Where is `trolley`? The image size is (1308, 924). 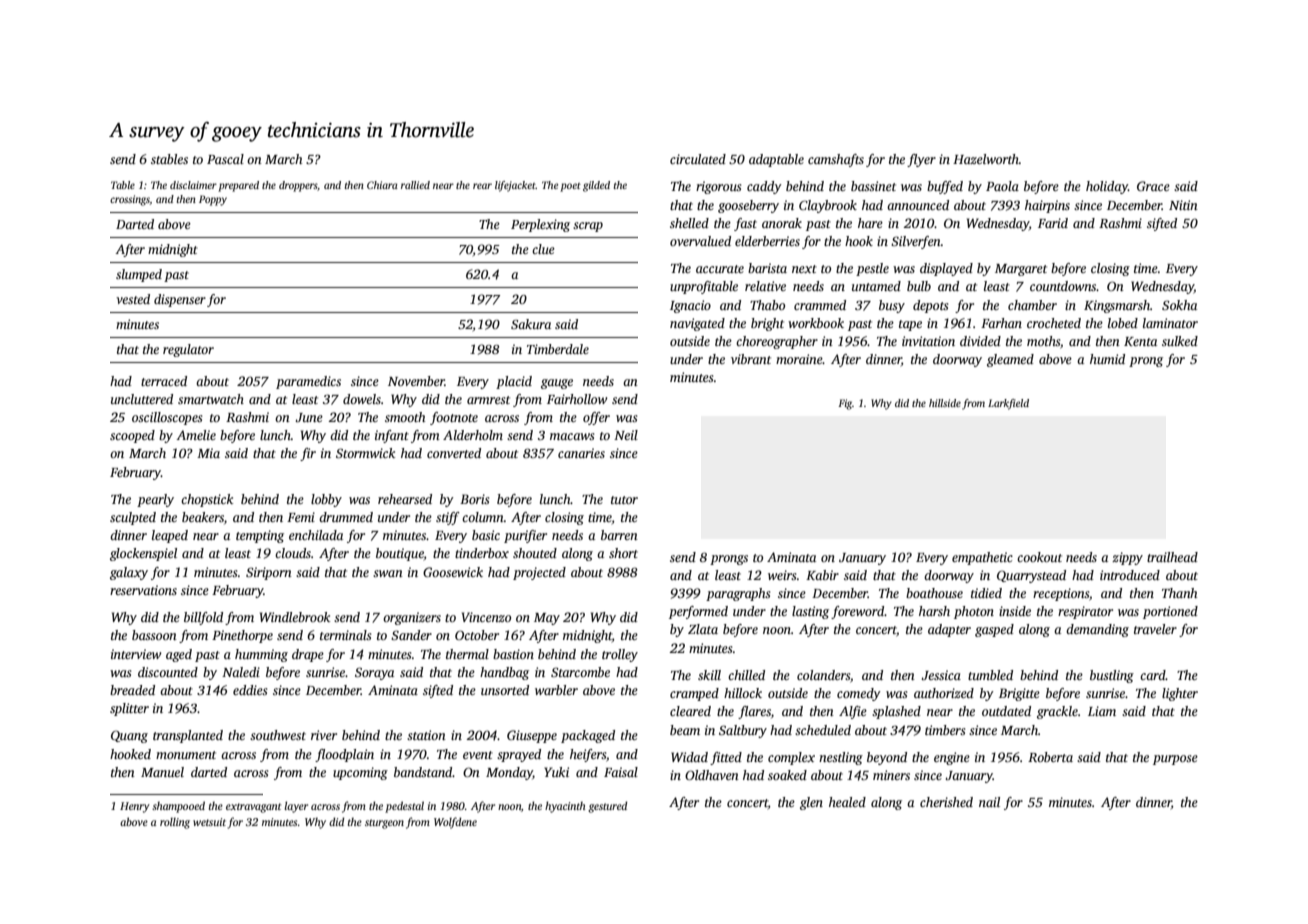 trolley is located at coordinates (620, 655).
